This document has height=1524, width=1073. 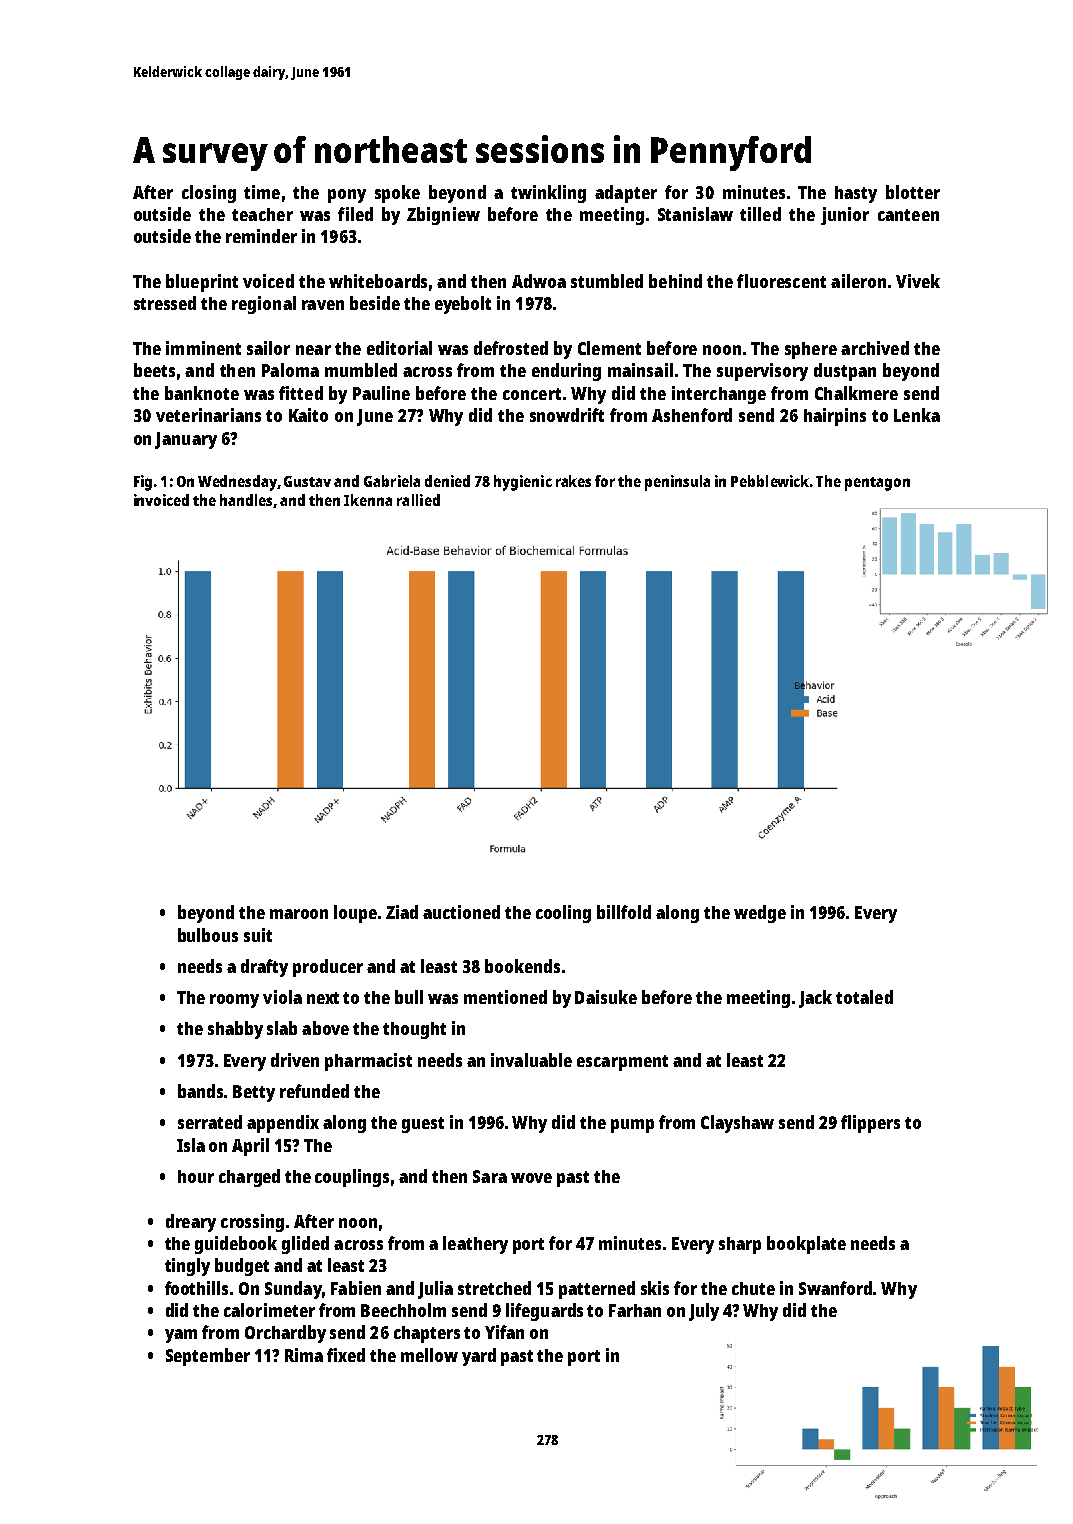 I want to click on Pebblewick, so click(x=770, y=481).
